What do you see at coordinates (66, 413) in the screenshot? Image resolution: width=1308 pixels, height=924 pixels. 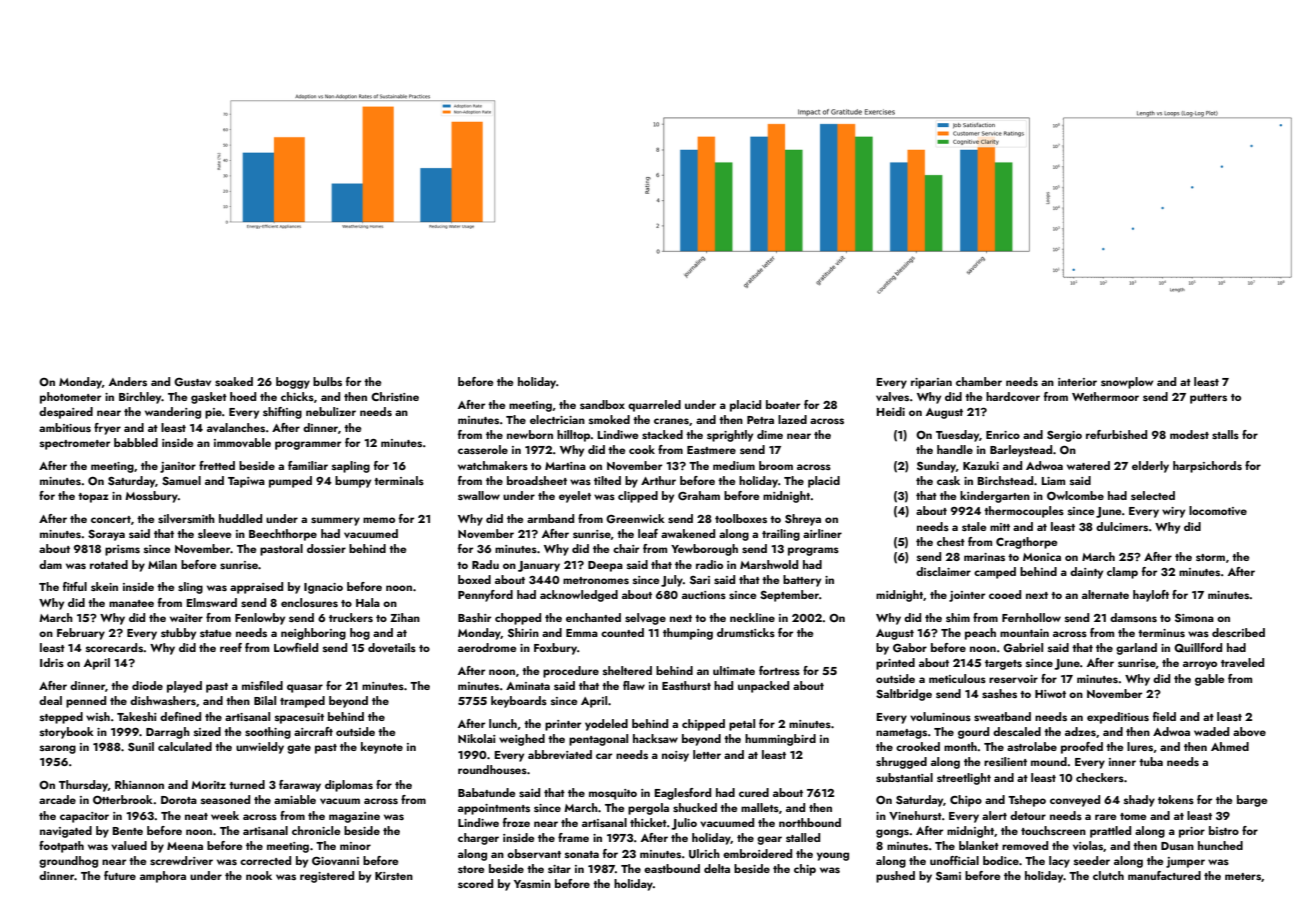 I see `despaired` at bounding box center [66, 413].
